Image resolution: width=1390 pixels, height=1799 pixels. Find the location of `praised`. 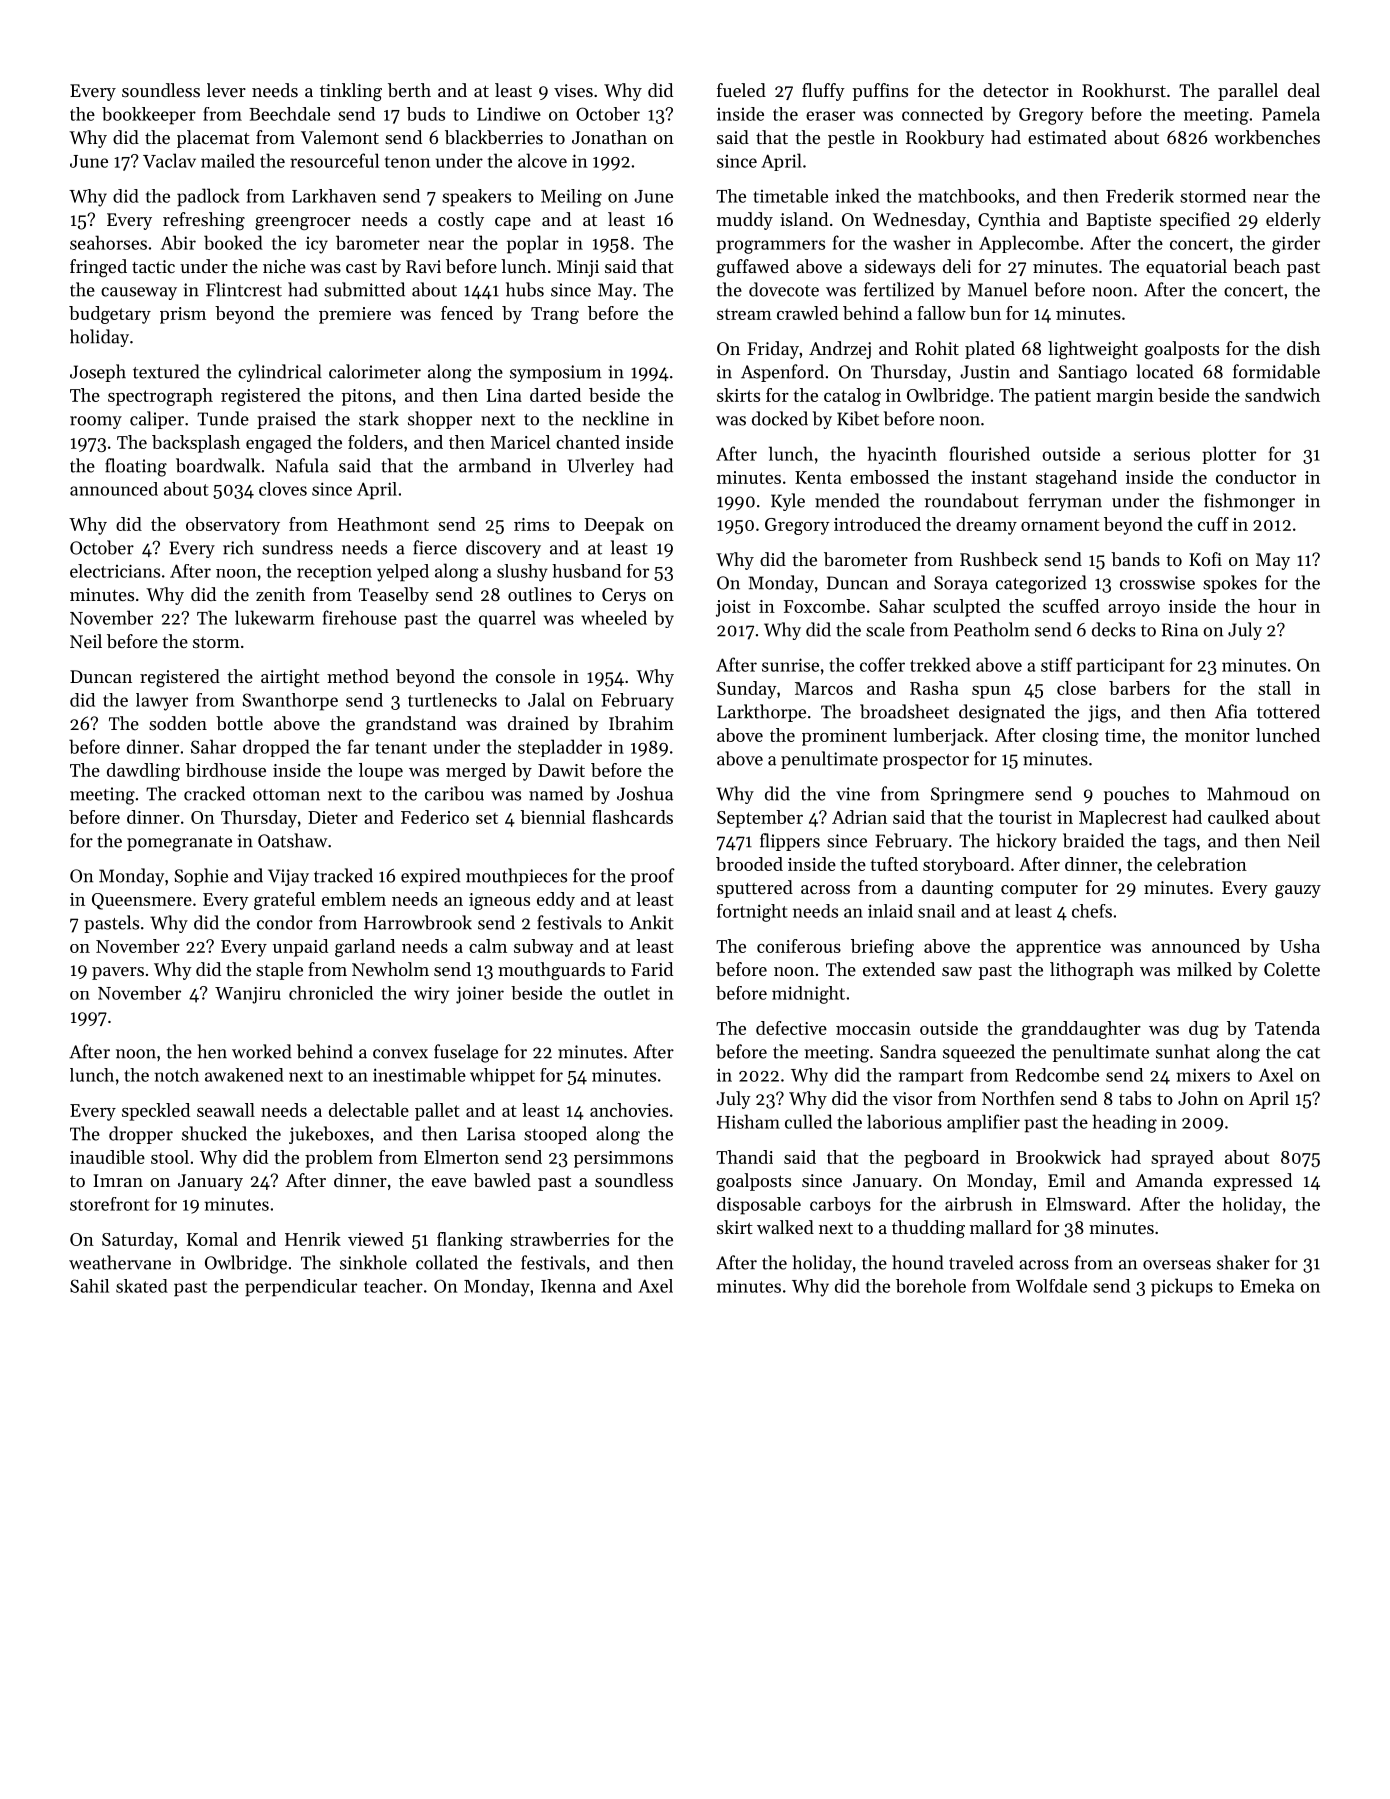

praised is located at coordinates (286, 420).
